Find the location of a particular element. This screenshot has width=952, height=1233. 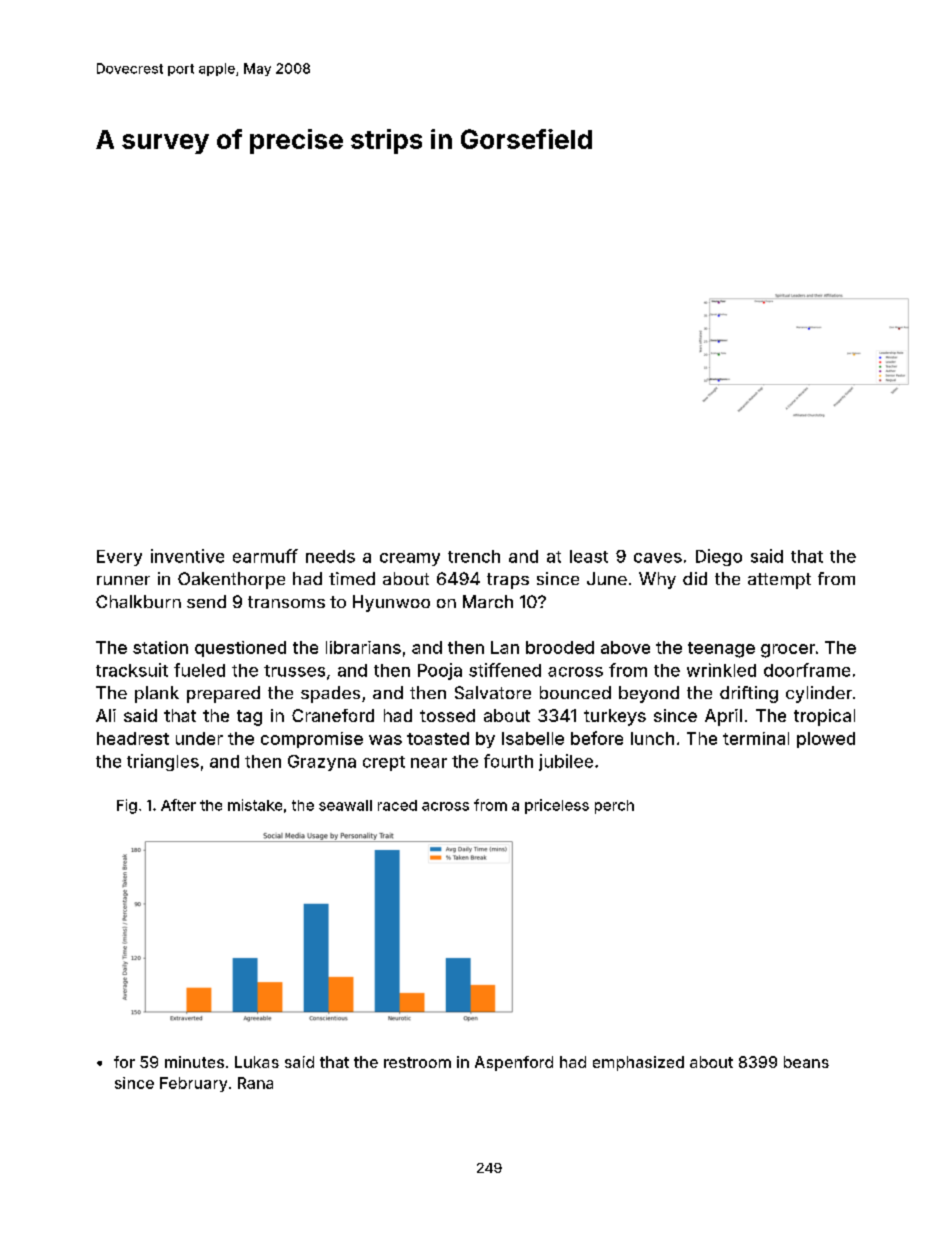

Hyunwoo is located at coordinates (391, 603).
